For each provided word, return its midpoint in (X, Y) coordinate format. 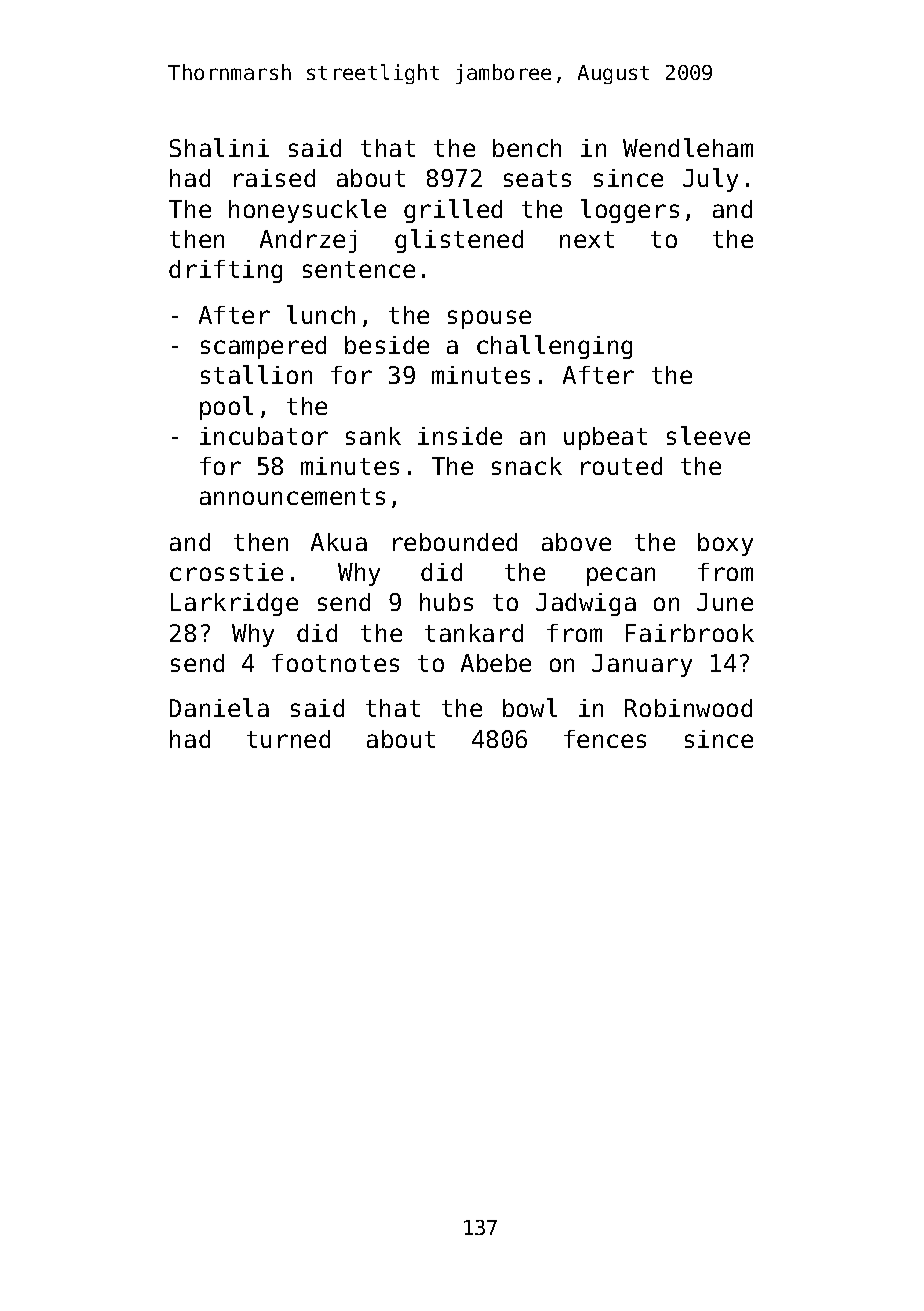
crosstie (226, 572)
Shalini (219, 147)
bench (527, 148)
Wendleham (688, 147)
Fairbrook (690, 633)
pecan (621, 576)
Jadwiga (586, 604)
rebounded (455, 542)
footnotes (335, 663)
